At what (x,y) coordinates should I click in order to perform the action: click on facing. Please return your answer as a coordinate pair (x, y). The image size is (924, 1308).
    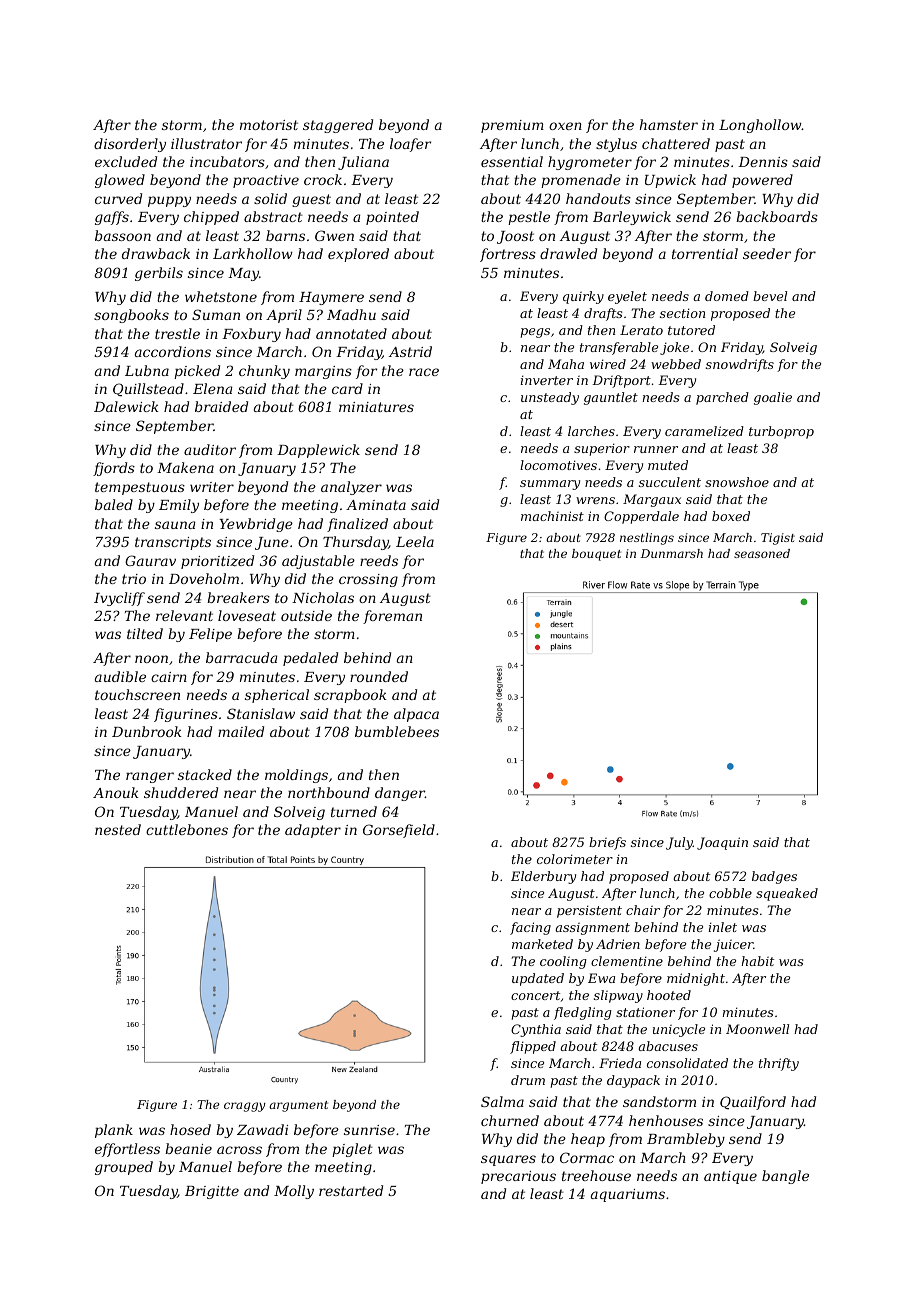
    Looking at the image, I should click on (530, 928).
